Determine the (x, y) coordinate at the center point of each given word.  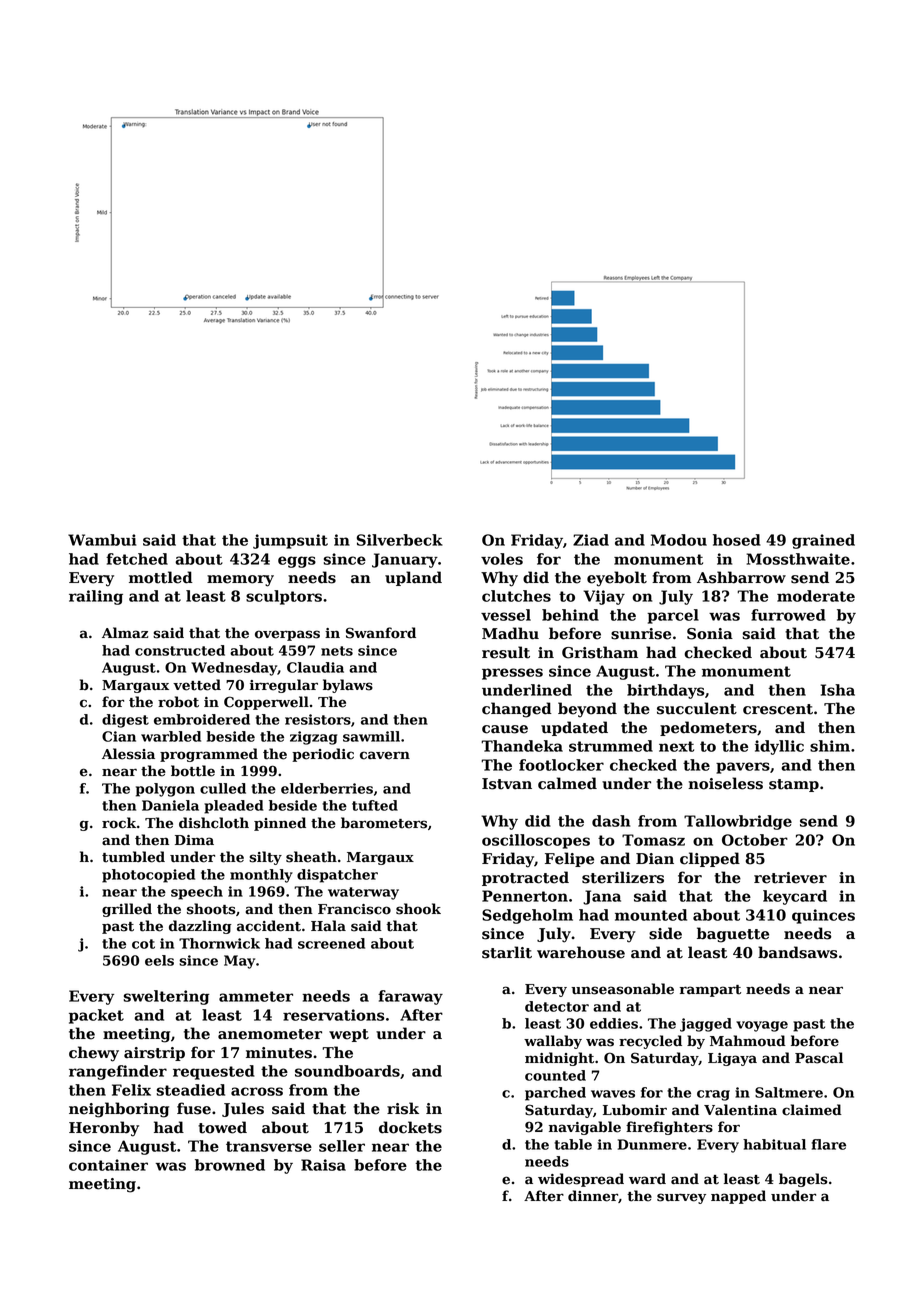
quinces (823, 916)
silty (265, 858)
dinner (593, 1196)
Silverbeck (400, 540)
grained (823, 541)
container (108, 1165)
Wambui (102, 540)
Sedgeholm (527, 916)
